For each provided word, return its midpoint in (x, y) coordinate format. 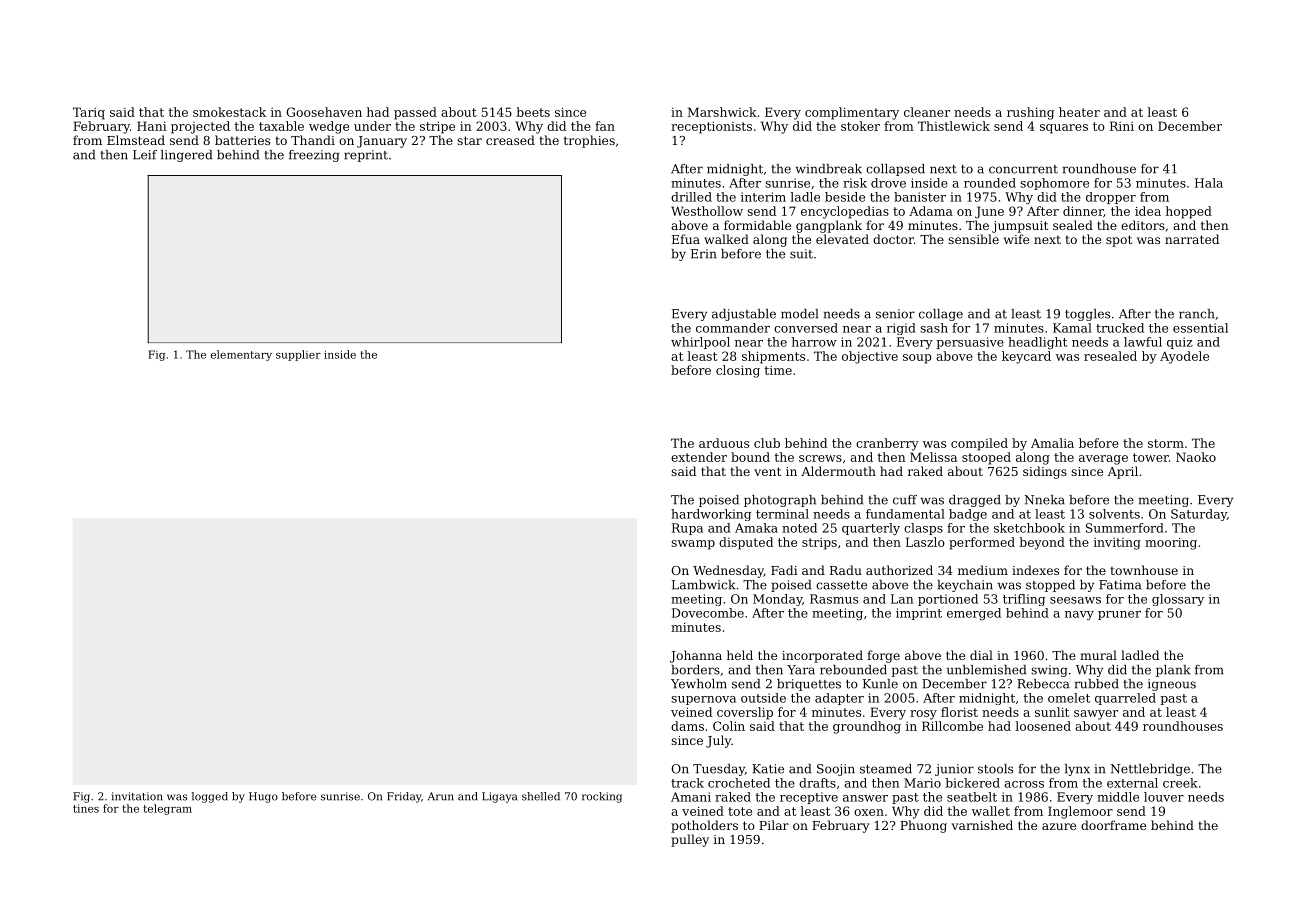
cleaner (927, 112)
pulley (690, 840)
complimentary (852, 113)
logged (210, 797)
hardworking (711, 515)
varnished (982, 825)
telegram (167, 809)
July (718, 741)
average (1103, 460)
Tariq (89, 113)
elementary (241, 355)
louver (1164, 797)
